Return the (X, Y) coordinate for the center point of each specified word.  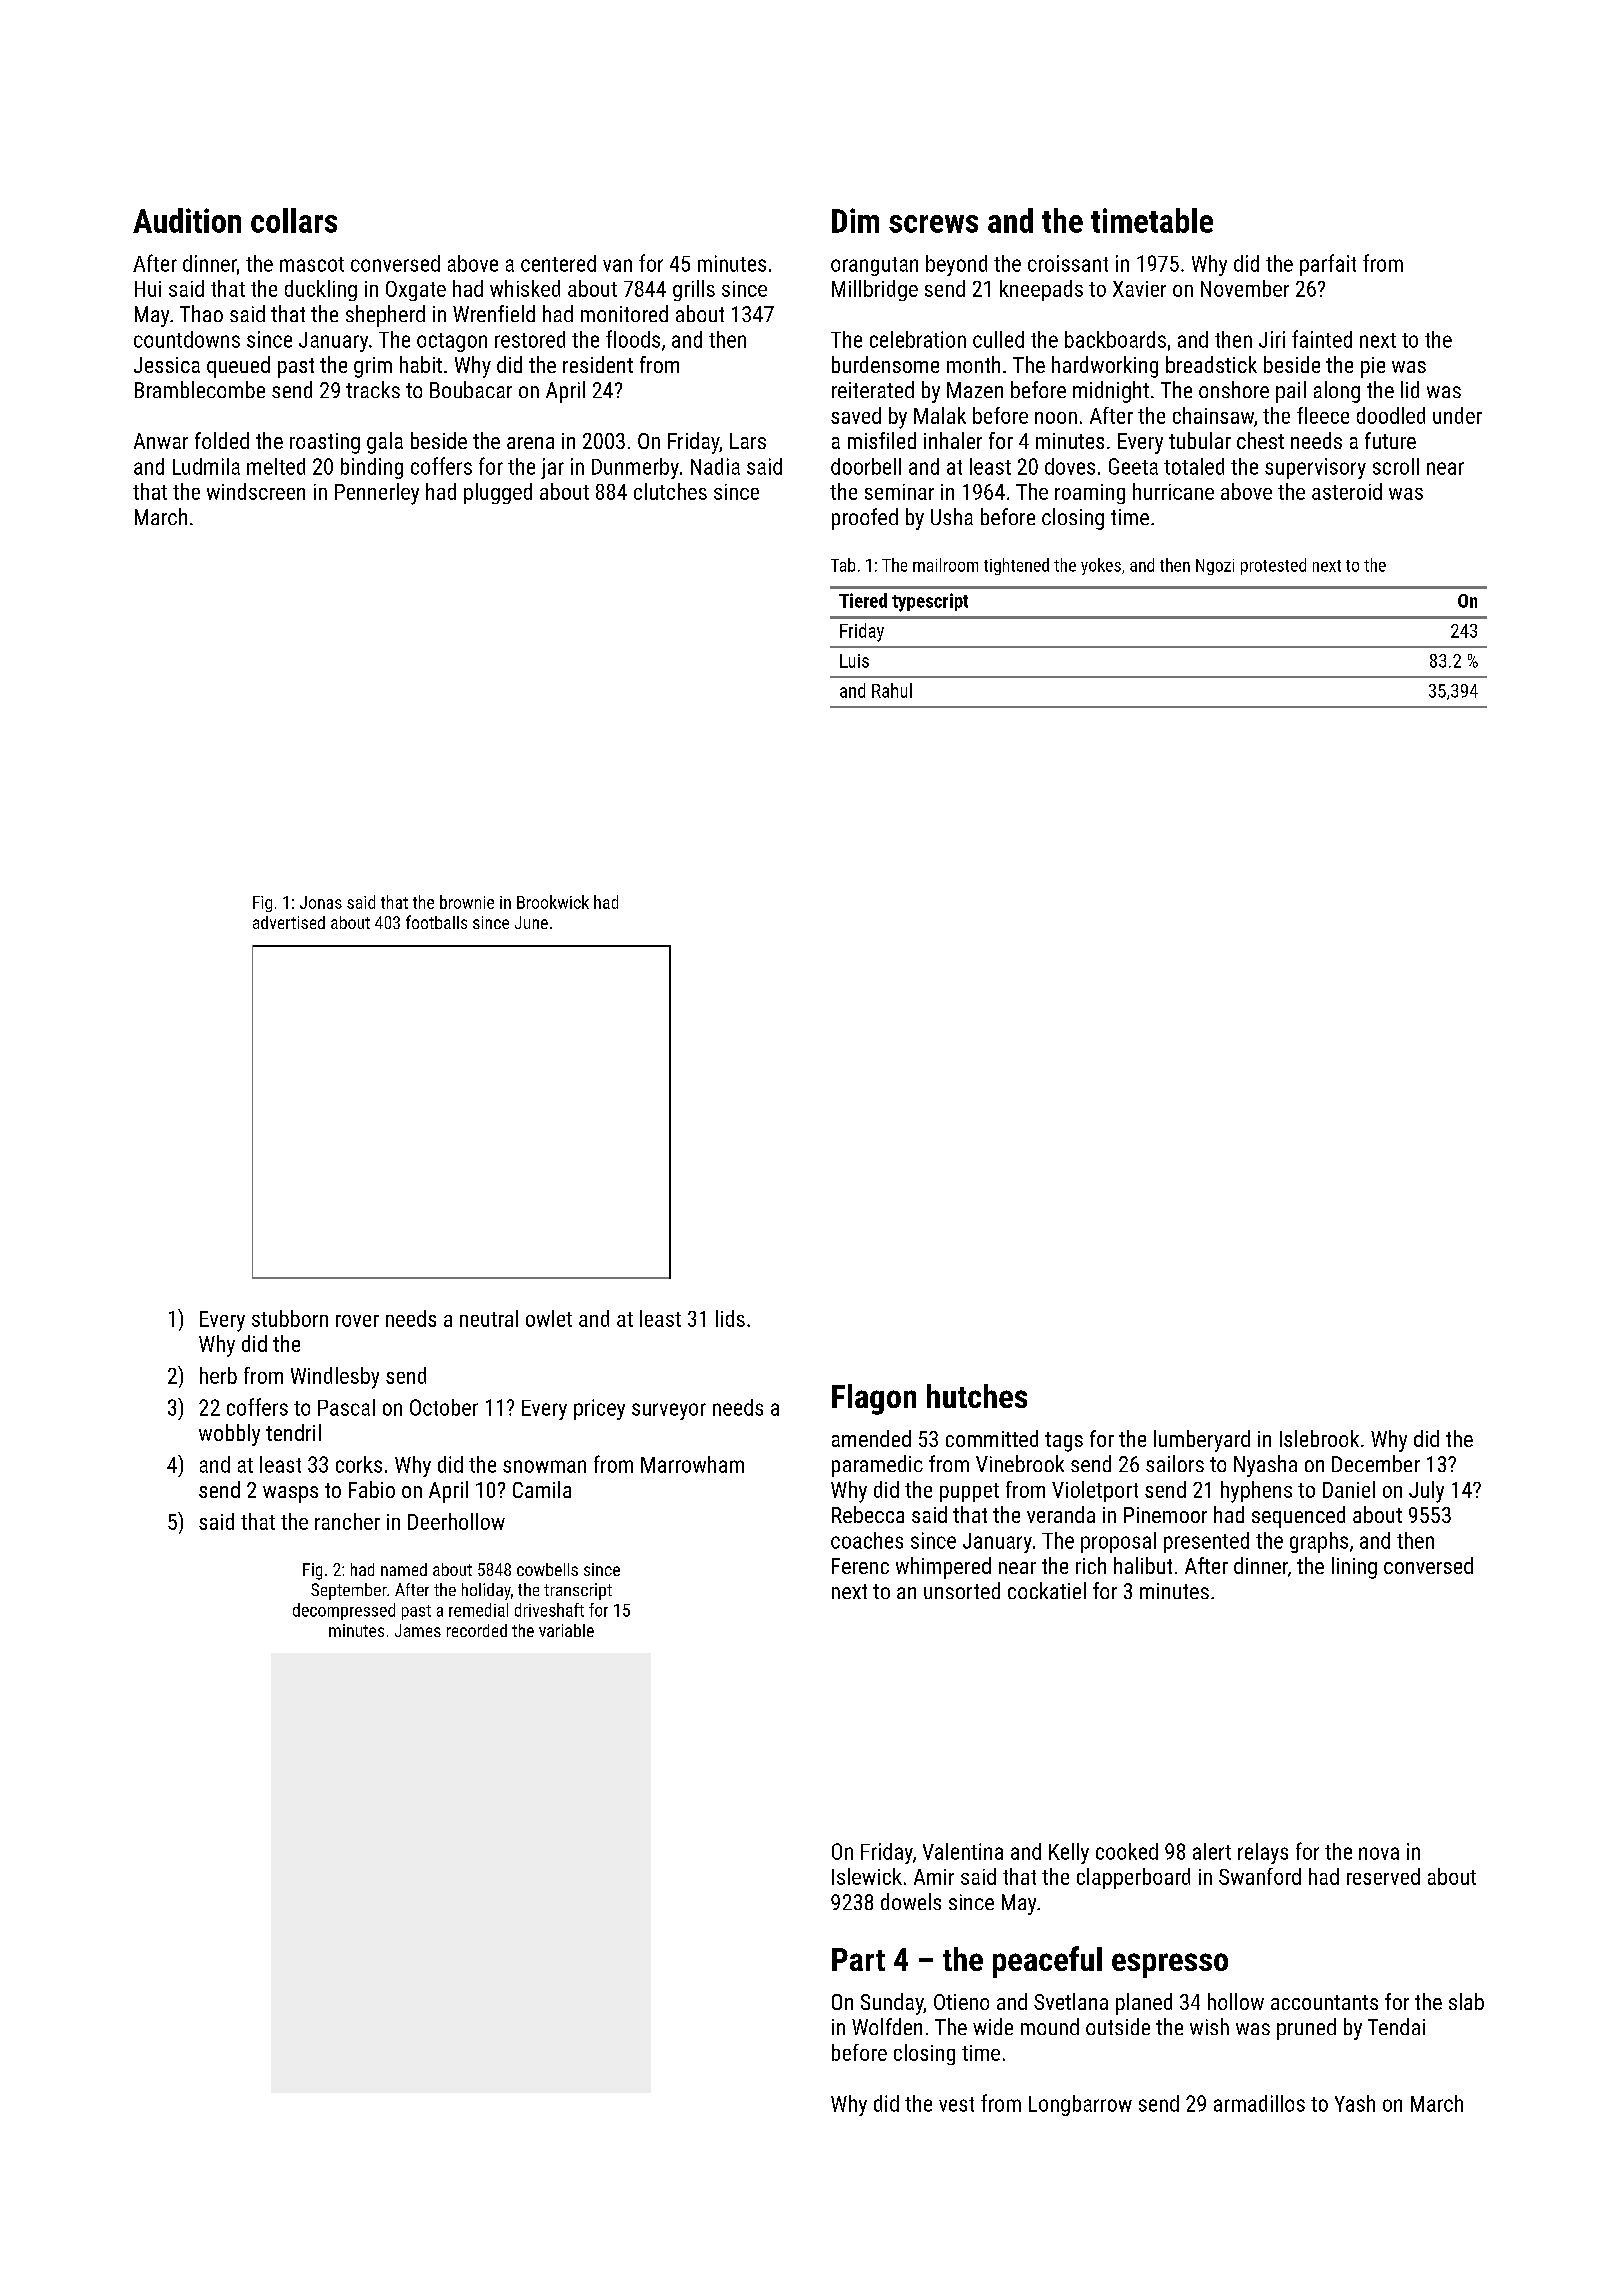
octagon (452, 342)
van (617, 265)
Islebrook (1319, 1438)
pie (1373, 367)
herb (218, 1375)
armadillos (1259, 2103)
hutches (977, 1396)
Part (858, 1959)
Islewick (867, 1876)
